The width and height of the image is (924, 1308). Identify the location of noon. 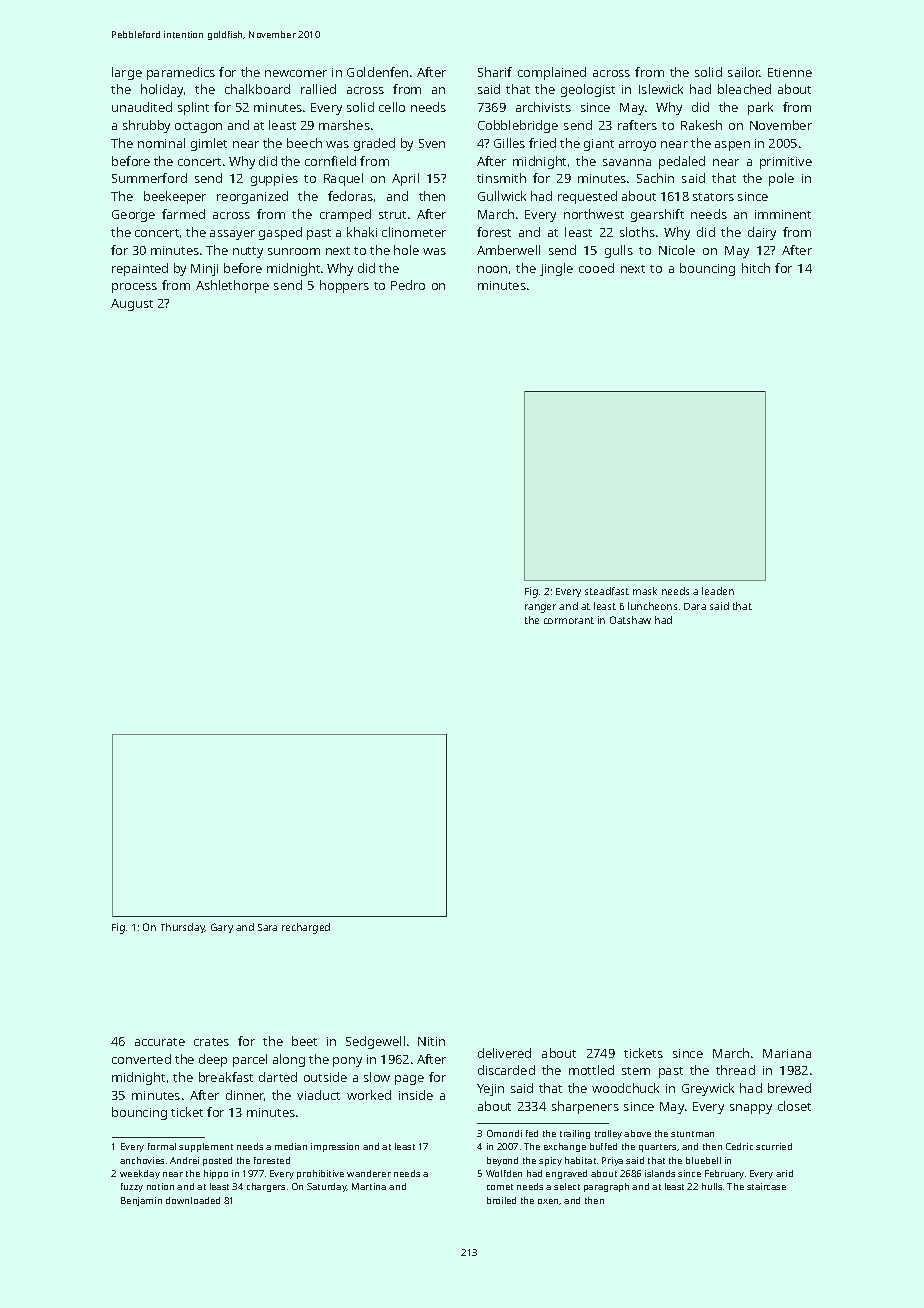
(492, 269).
